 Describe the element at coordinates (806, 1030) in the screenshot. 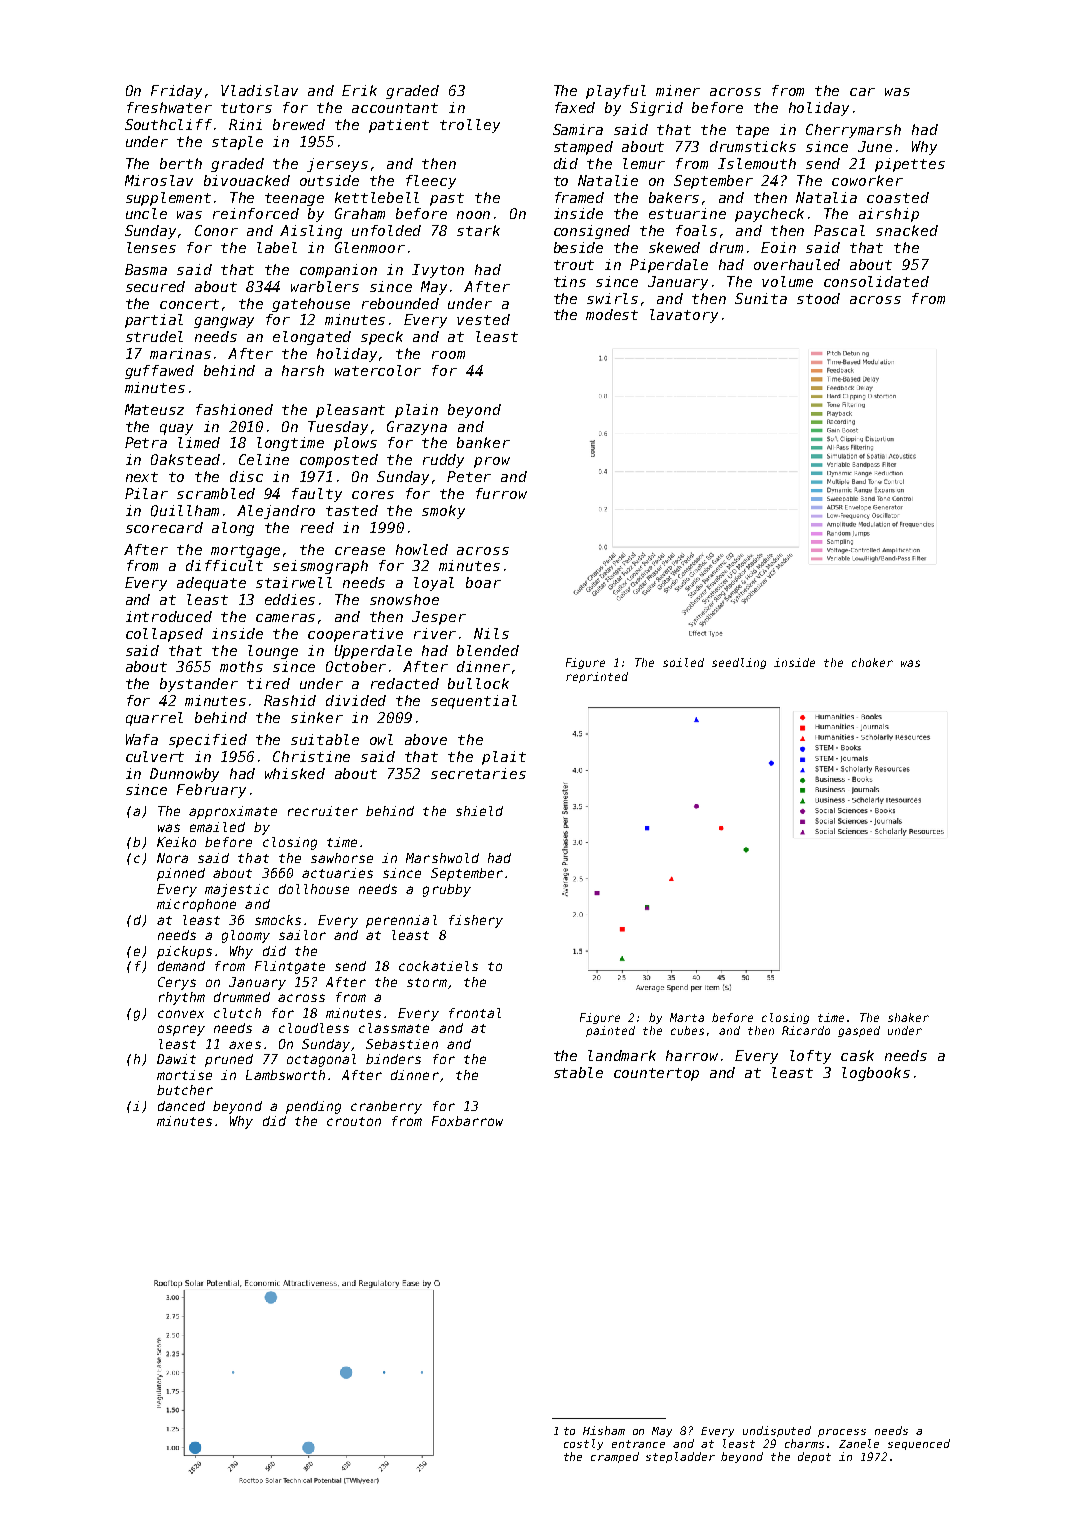

I see `Ricardo` at that location.
